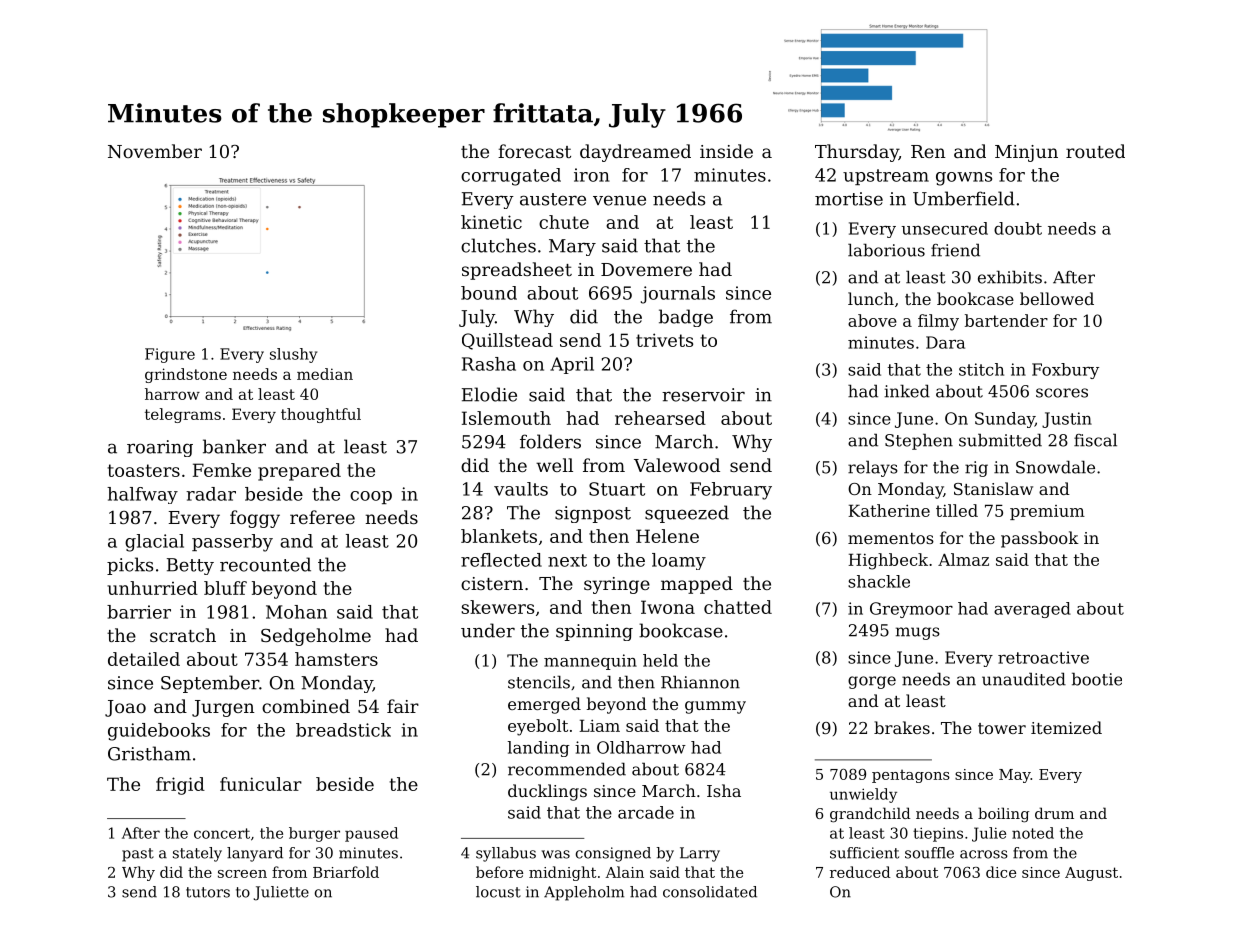 Image resolution: width=1233 pixels, height=952 pixels. Describe the element at coordinates (1047, 512) in the page. I see `premium` at that location.
